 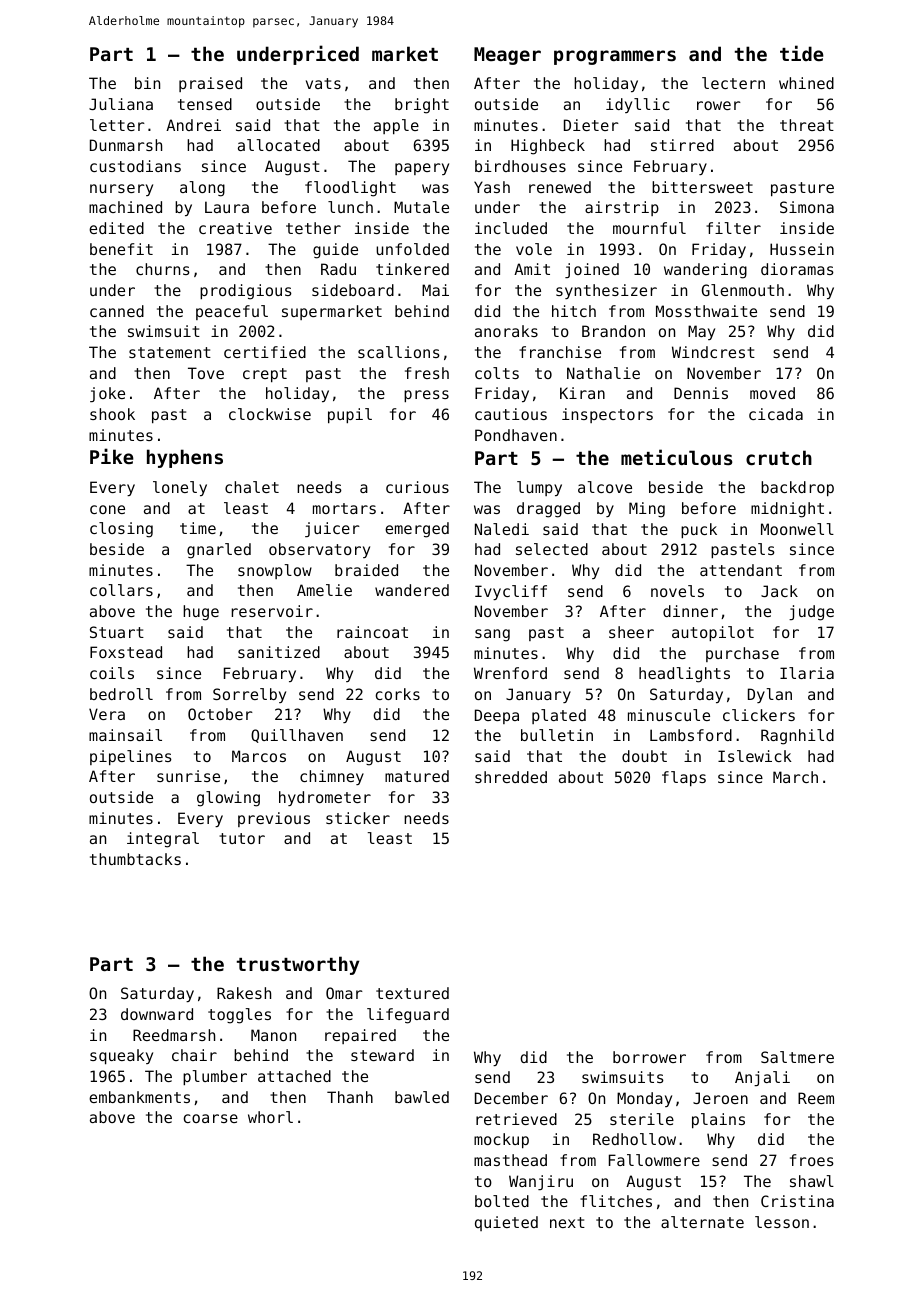 What do you see at coordinates (797, 488) in the document?
I see `backdrop` at bounding box center [797, 488].
